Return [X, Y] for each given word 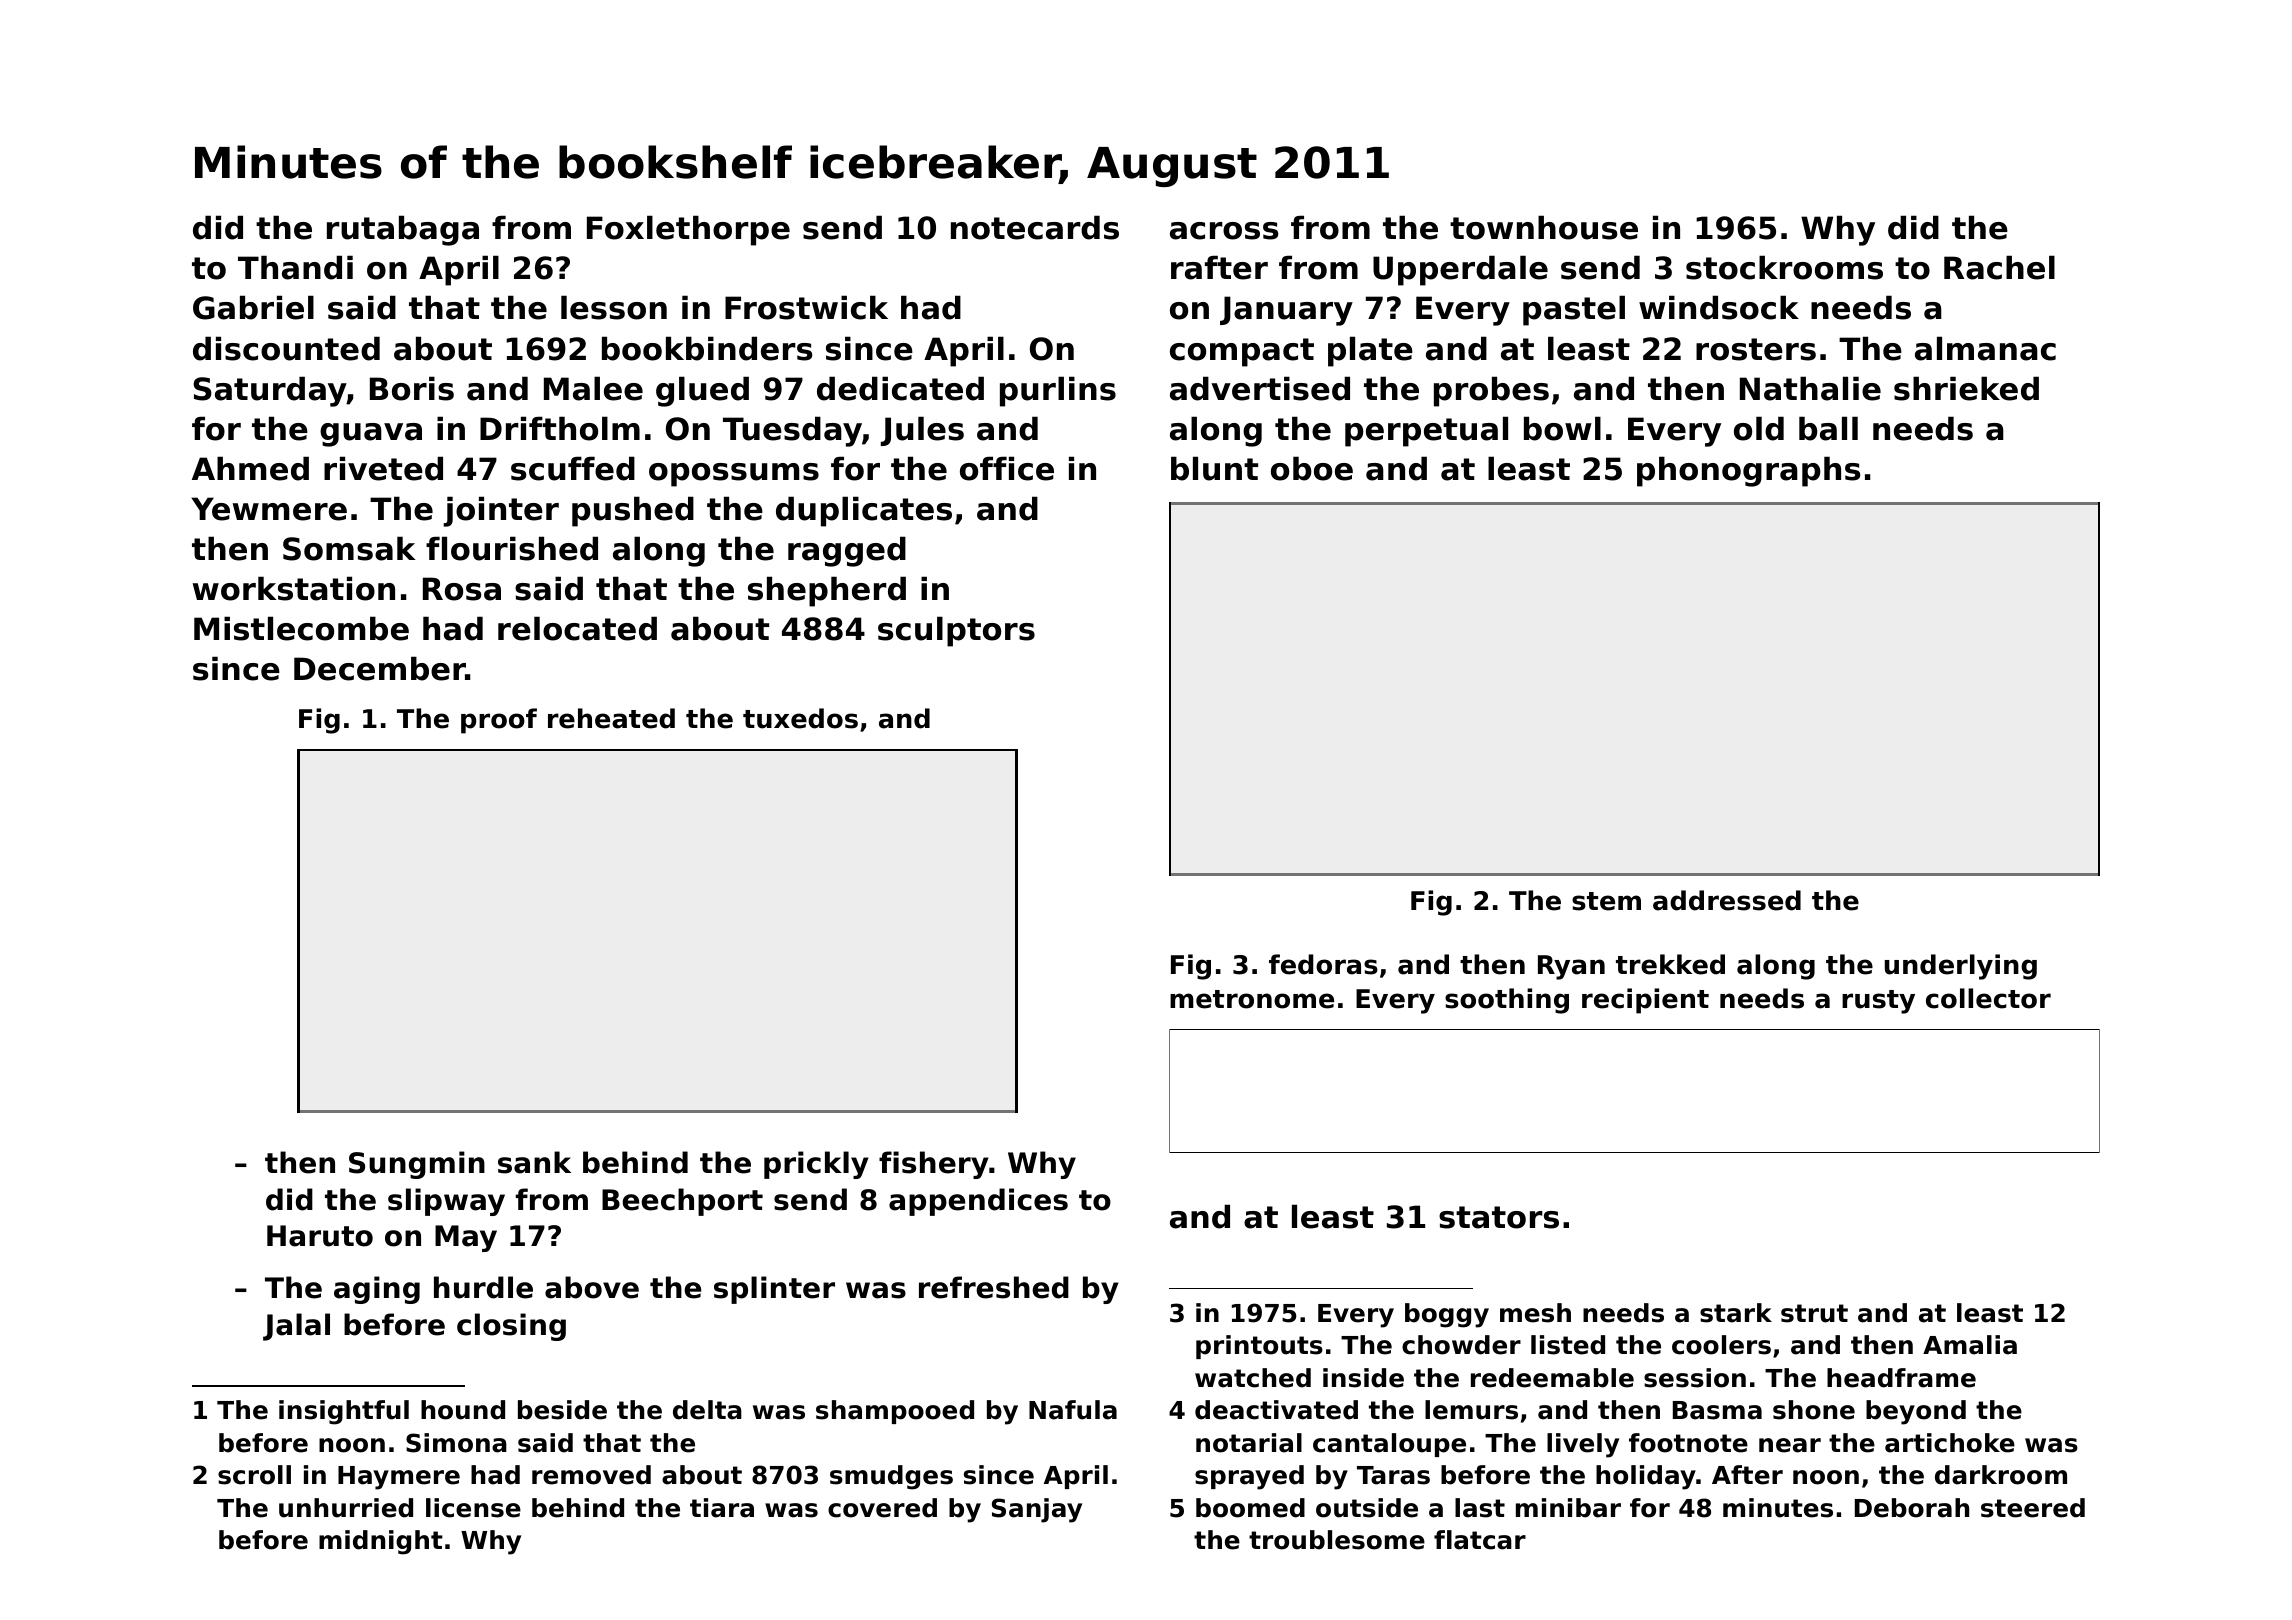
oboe [1312, 468]
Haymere [399, 1478]
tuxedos [800, 718]
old [1759, 428]
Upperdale [1460, 270]
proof [499, 721]
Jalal [296, 1327]
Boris [412, 388]
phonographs [1748, 471]
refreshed [994, 1287]
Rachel [1999, 267]
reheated [611, 718]
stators [1499, 1217]
